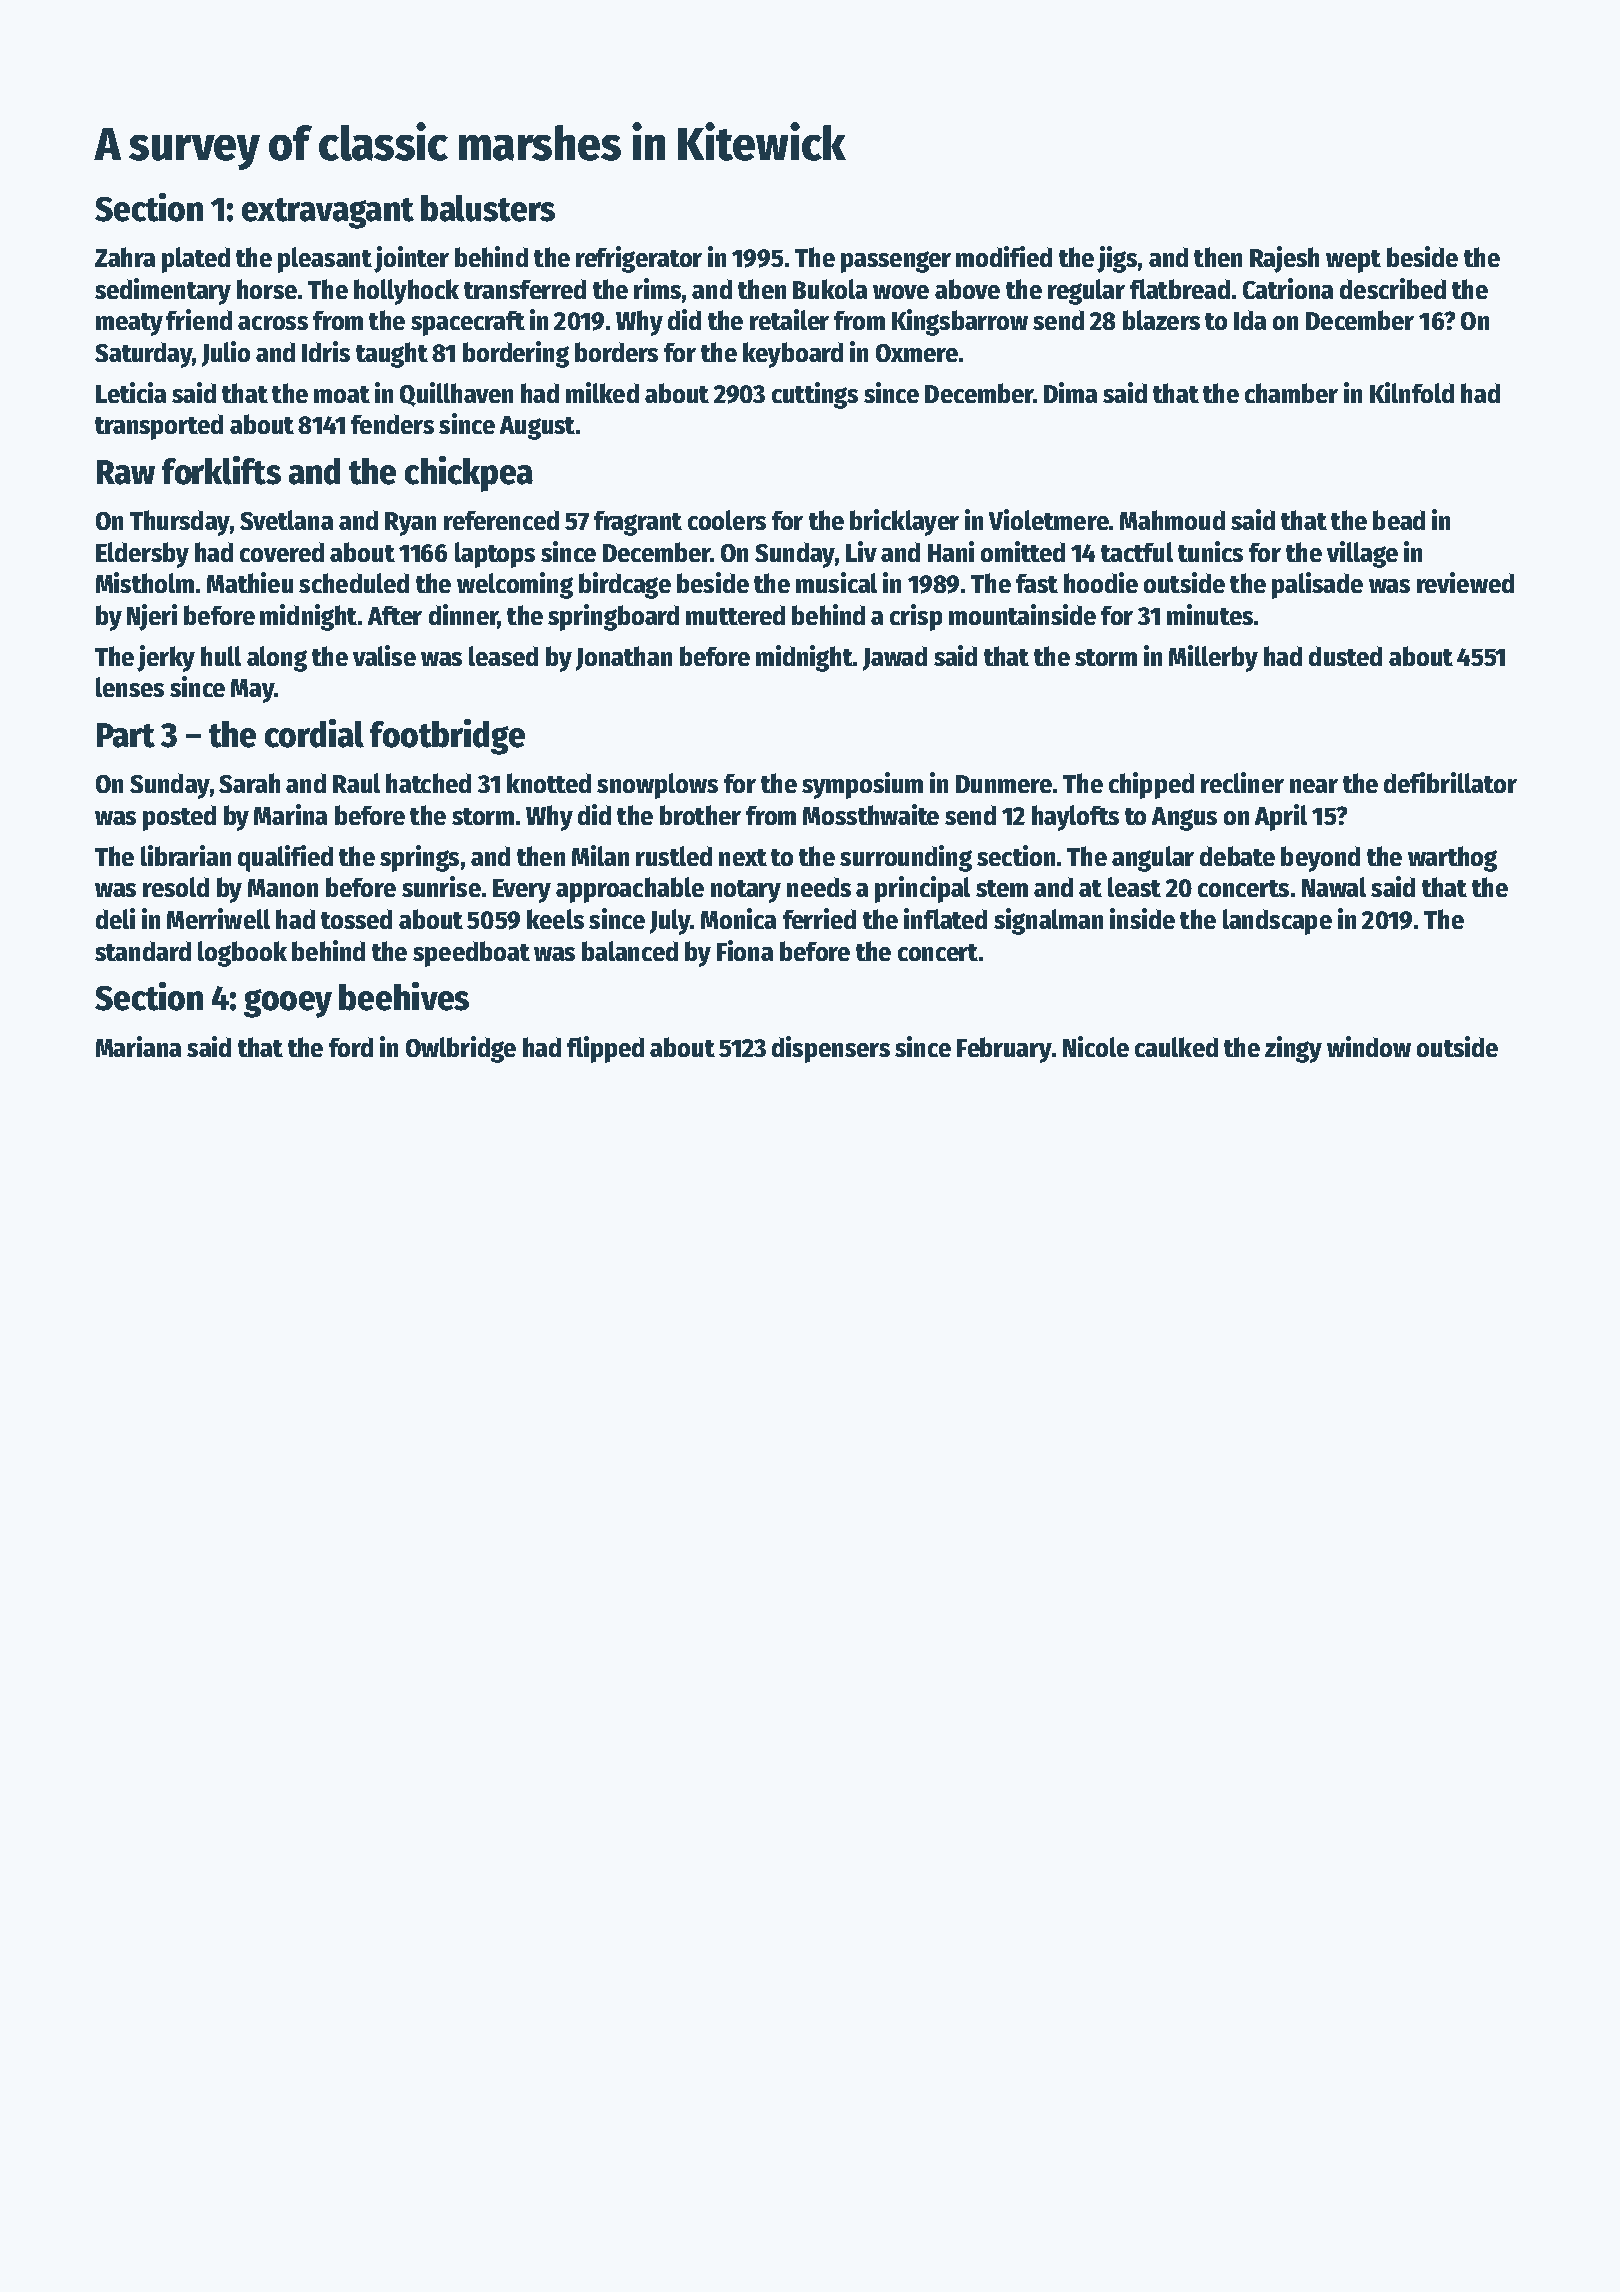 The height and width of the image is (2292, 1620). What do you see at coordinates (461, 1049) in the image?
I see `Owlbridge` at bounding box center [461, 1049].
